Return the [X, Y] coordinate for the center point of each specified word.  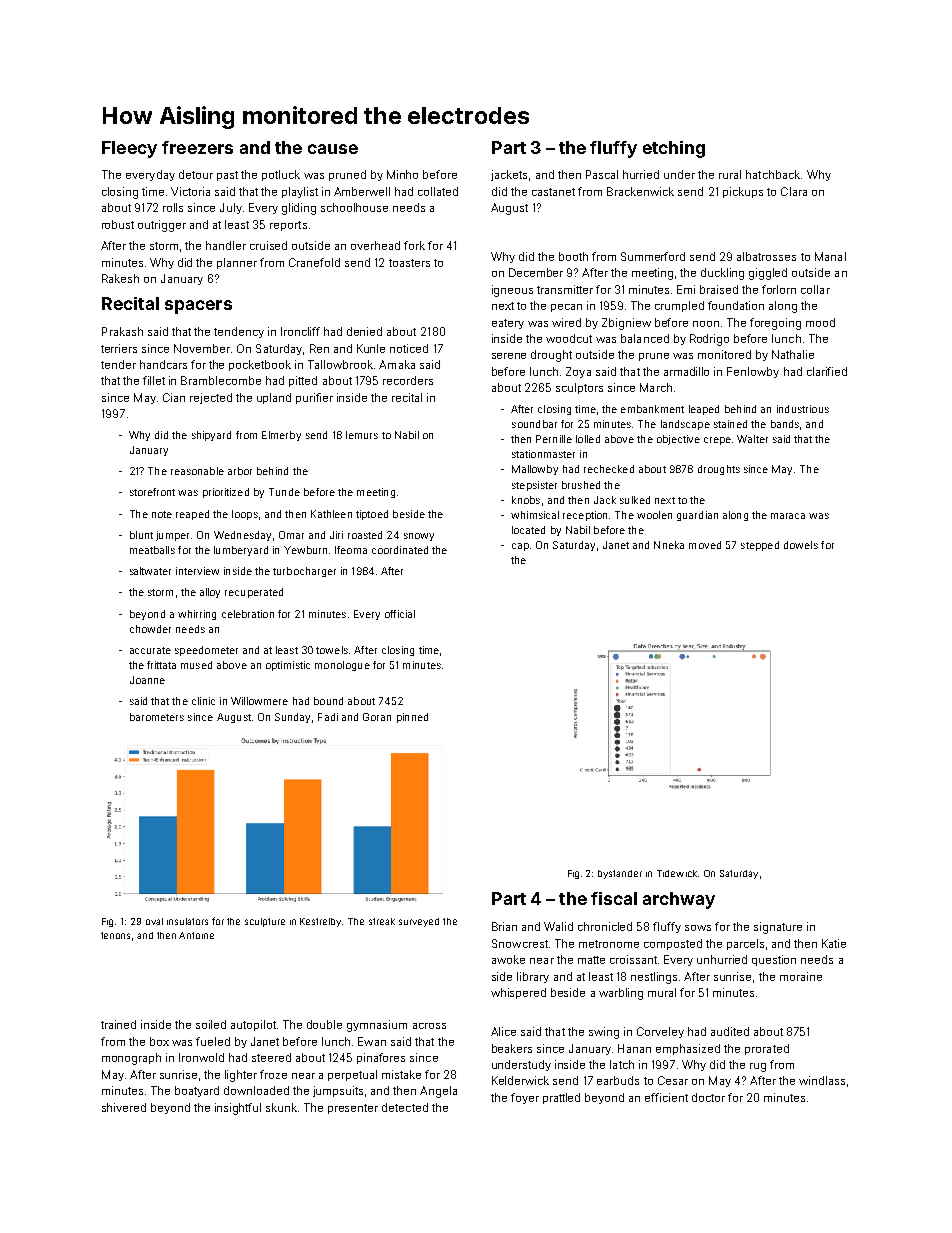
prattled [561, 1098]
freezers [197, 147]
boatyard [197, 1091]
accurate [150, 650]
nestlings [654, 978]
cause [333, 149]
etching [674, 149]
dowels [801, 545]
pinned [412, 718]
